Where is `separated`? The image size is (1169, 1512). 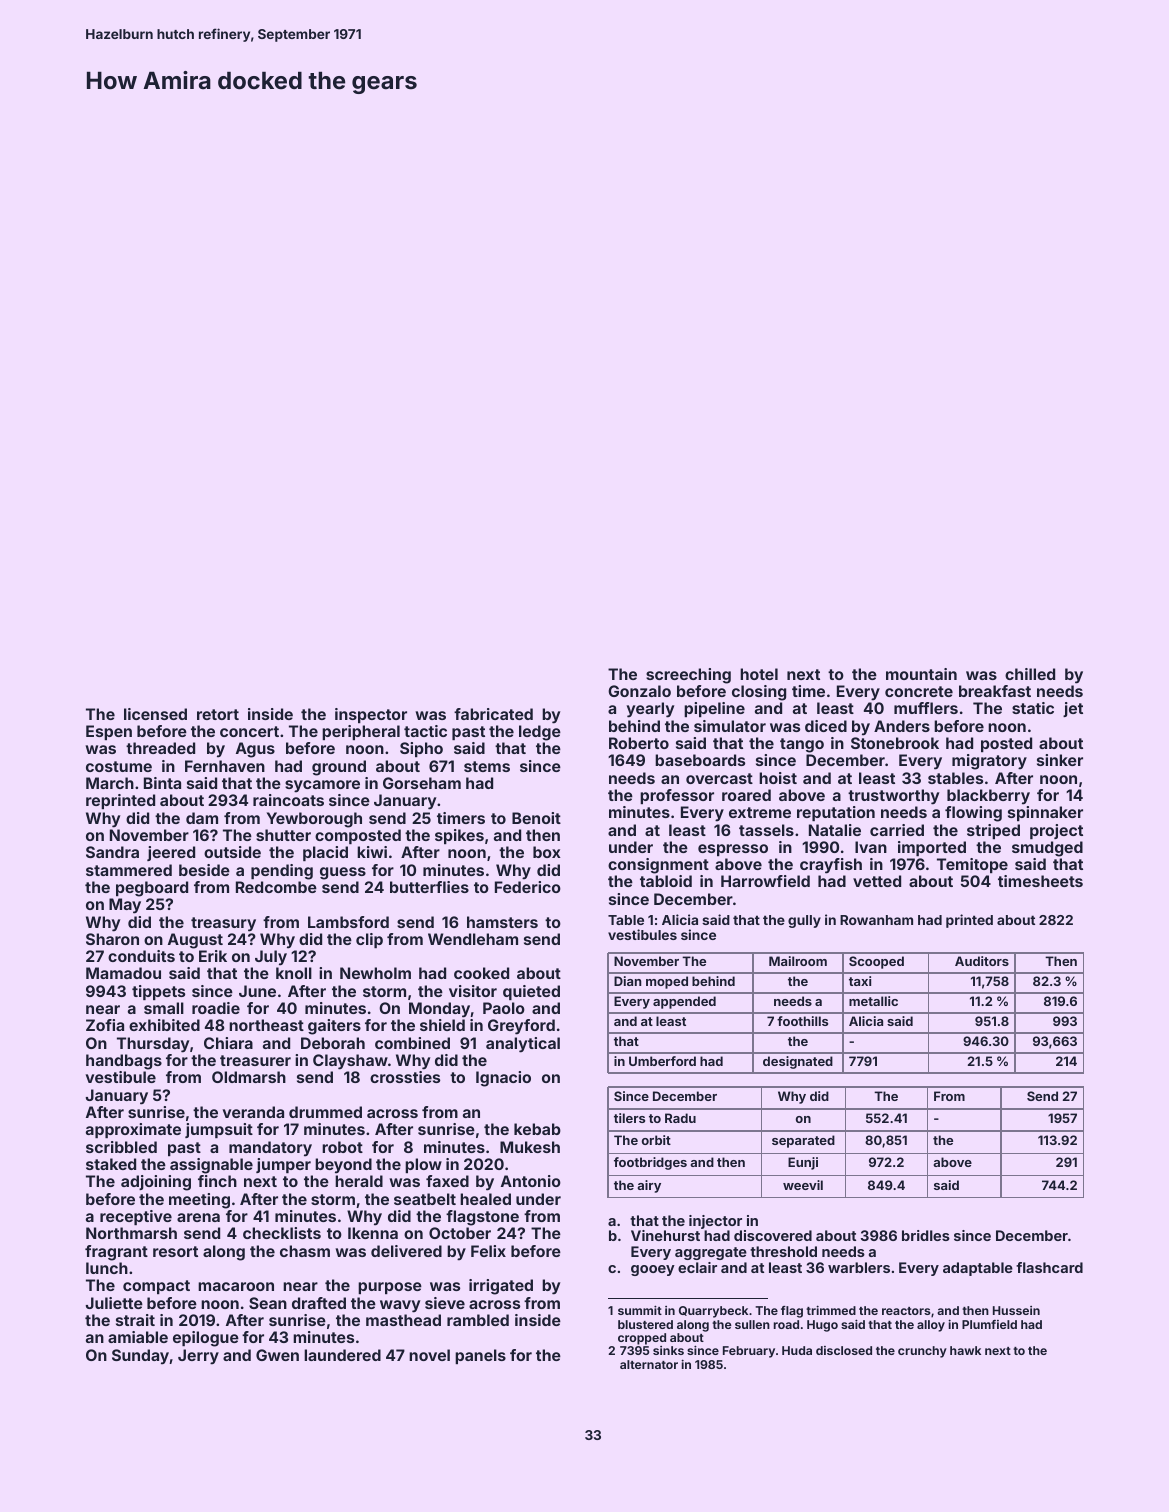
separated is located at coordinates (803, 1141).
